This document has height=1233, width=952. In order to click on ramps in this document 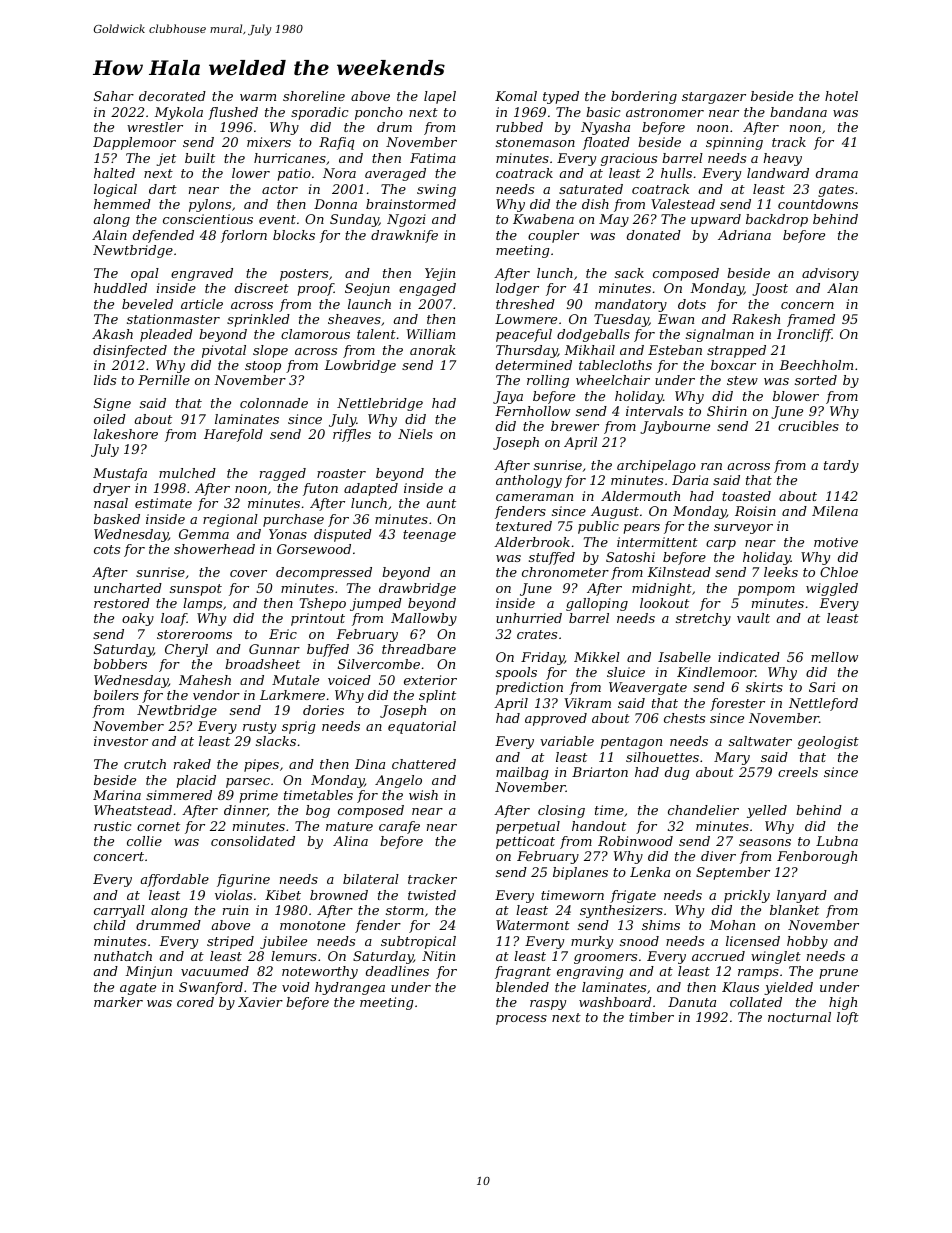, I will do `click(758, 974)`.
